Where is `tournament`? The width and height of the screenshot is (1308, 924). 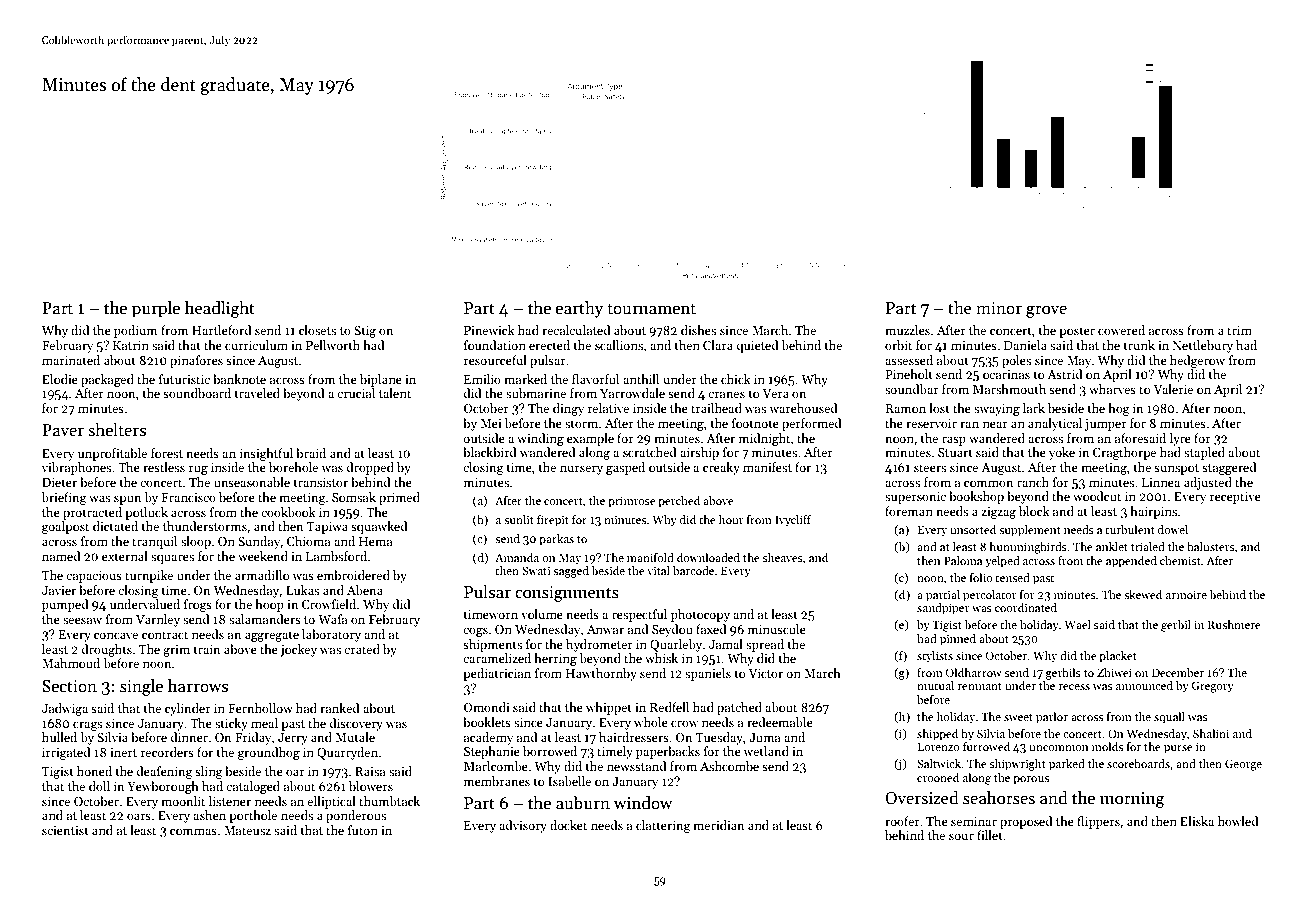 tournament is located at coordinates (651, 309).
